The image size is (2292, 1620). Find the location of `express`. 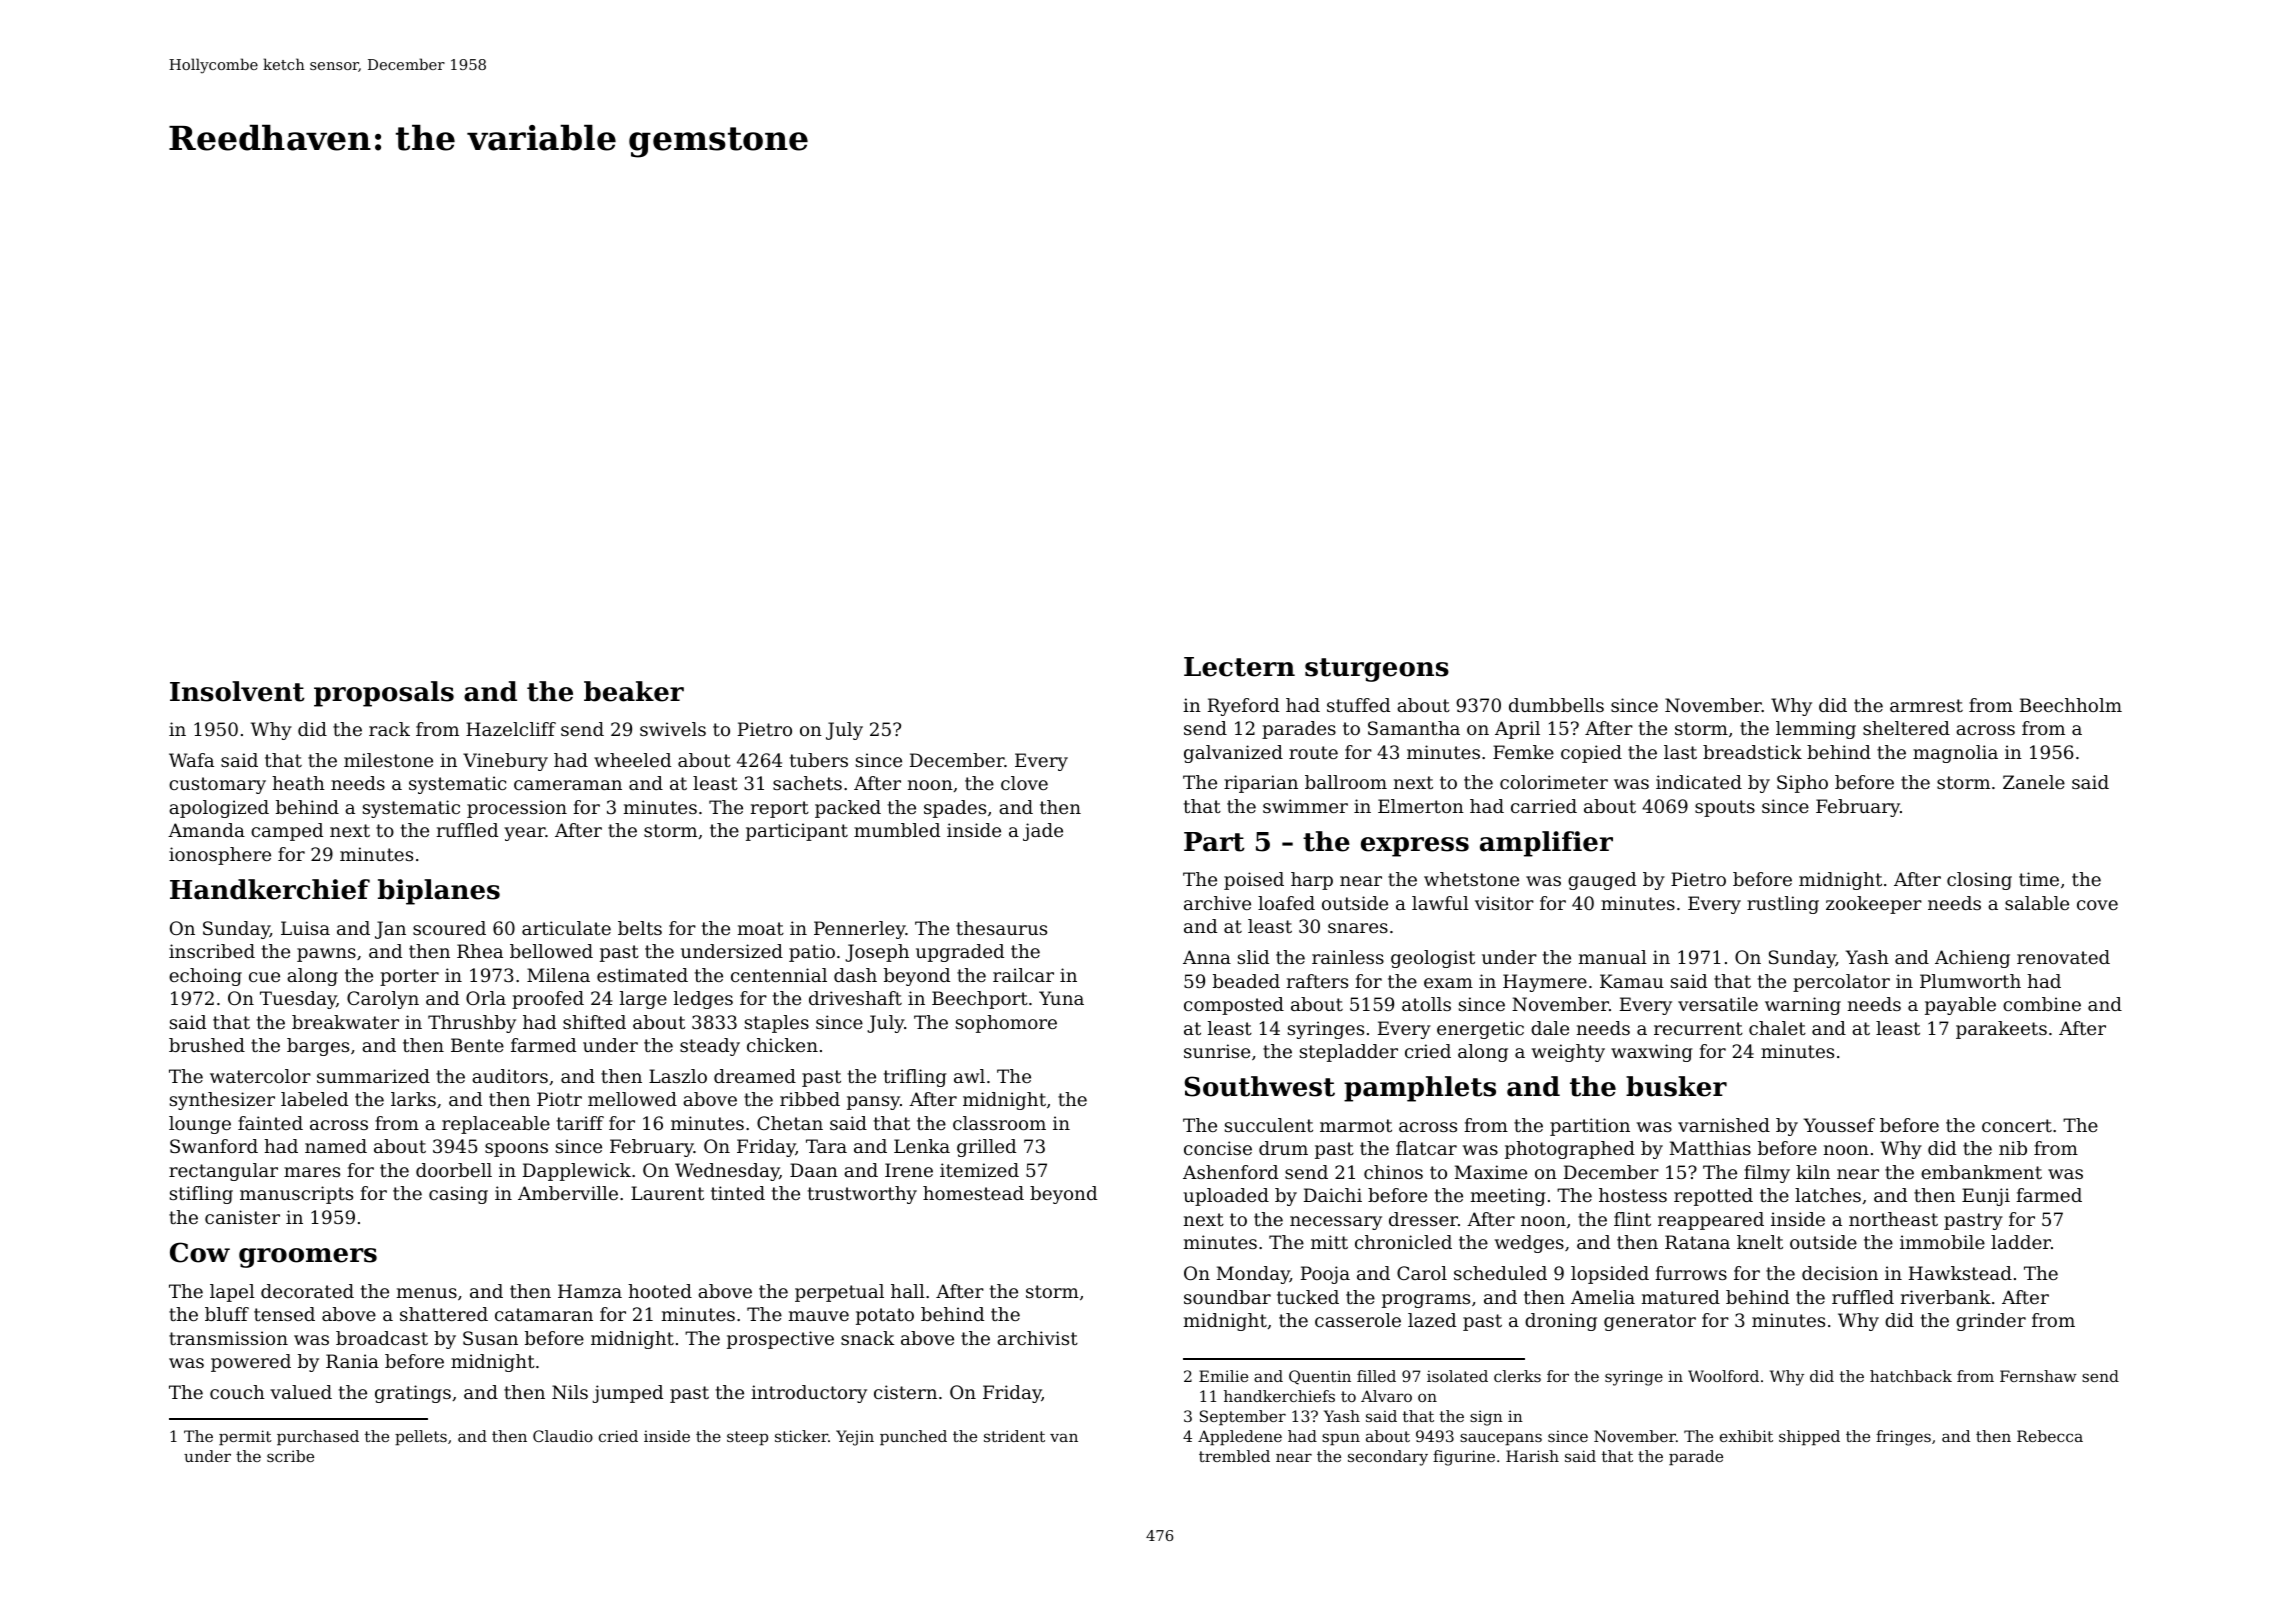

express is located at coordinates (1415, 847).
